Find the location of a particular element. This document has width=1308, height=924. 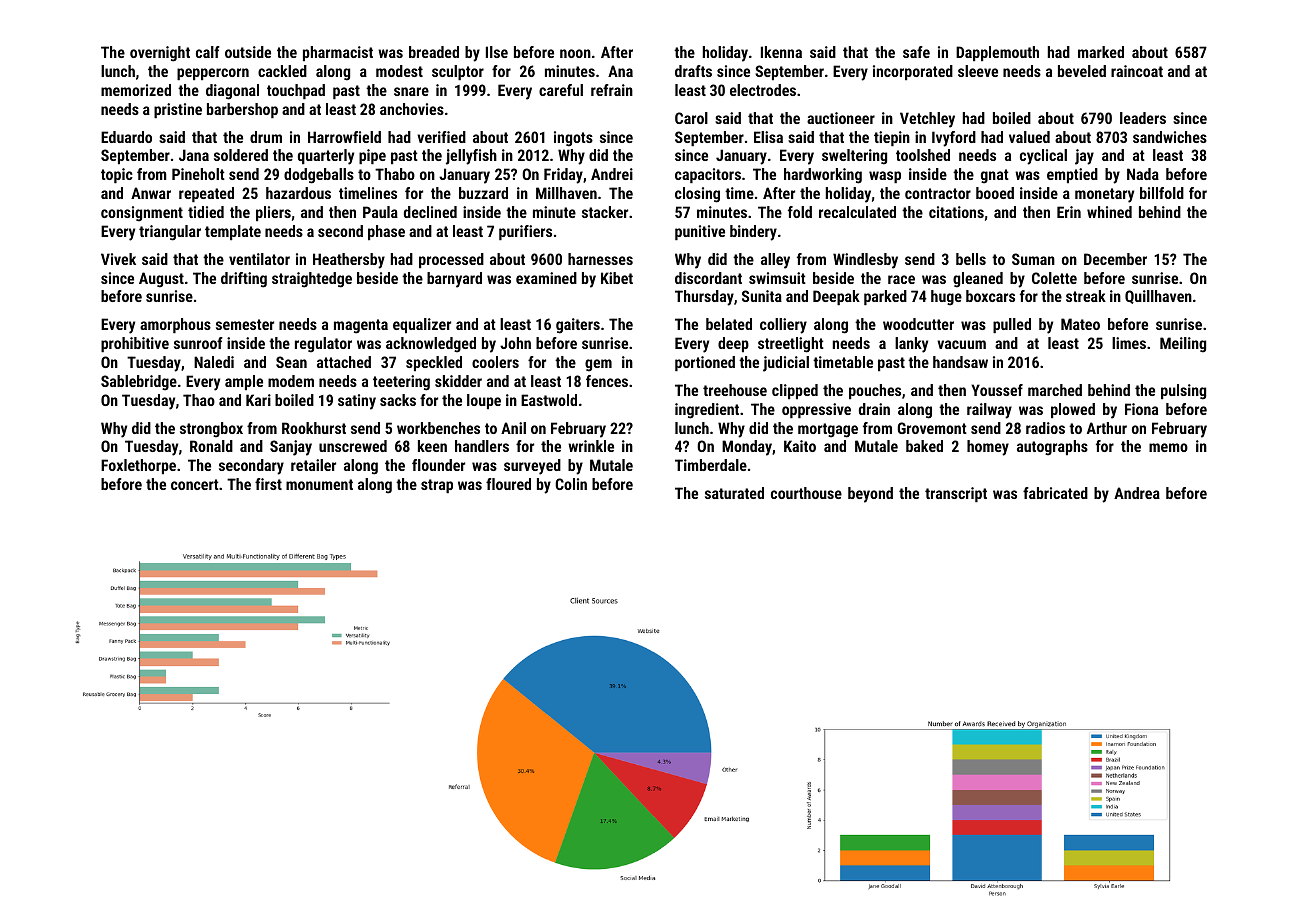

noon is located at coordinates (575, 53).
